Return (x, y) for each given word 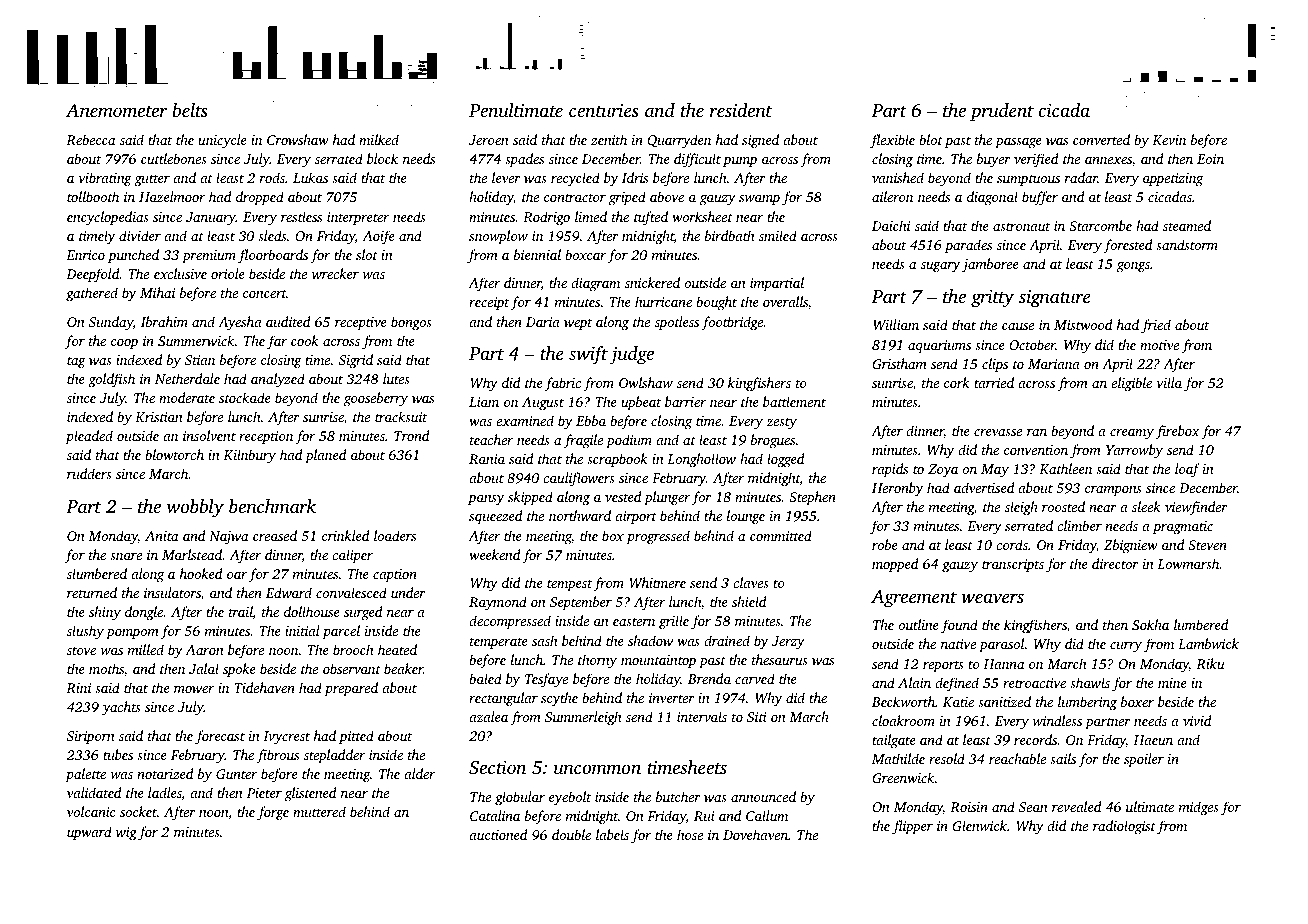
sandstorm (1187, 244)
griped (627, 198)
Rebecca (90, 139)
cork (957, 382)
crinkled (345, 535)
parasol (1002, 645)
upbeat (641, 403)
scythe (559, 699)
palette (85, 775)
